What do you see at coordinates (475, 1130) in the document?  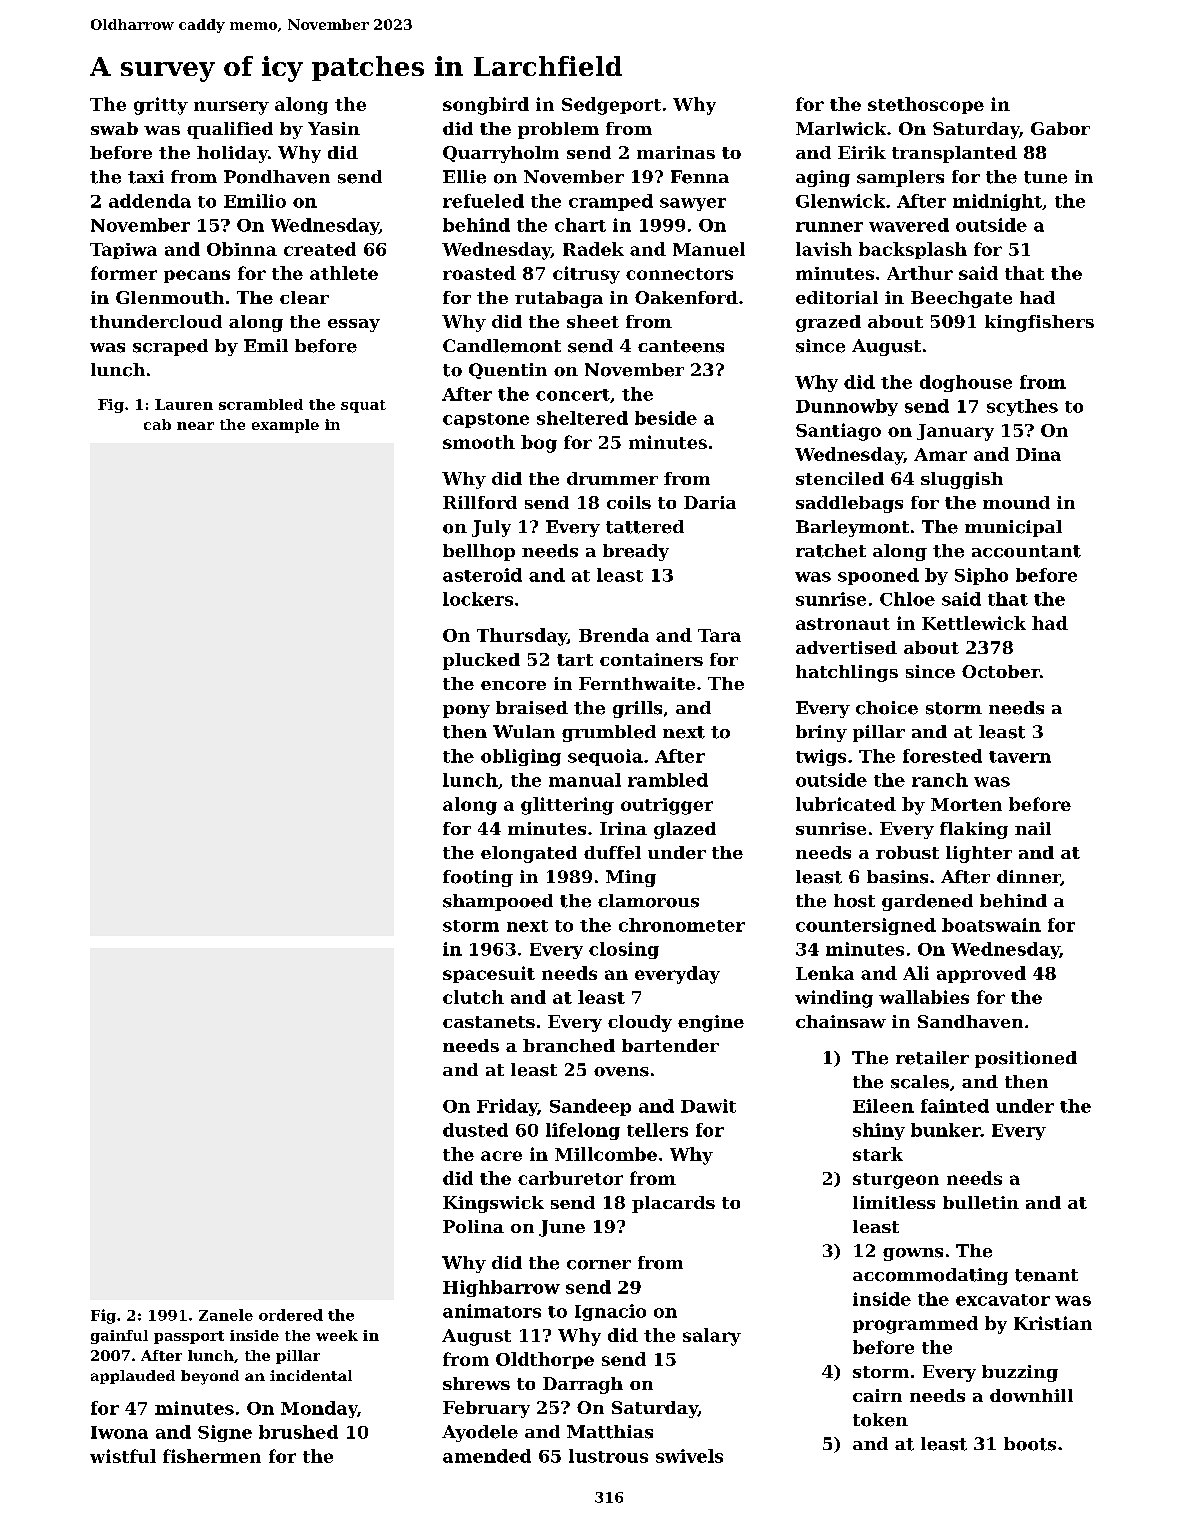 I see `dusted` at bounding box center [475, 1130].
